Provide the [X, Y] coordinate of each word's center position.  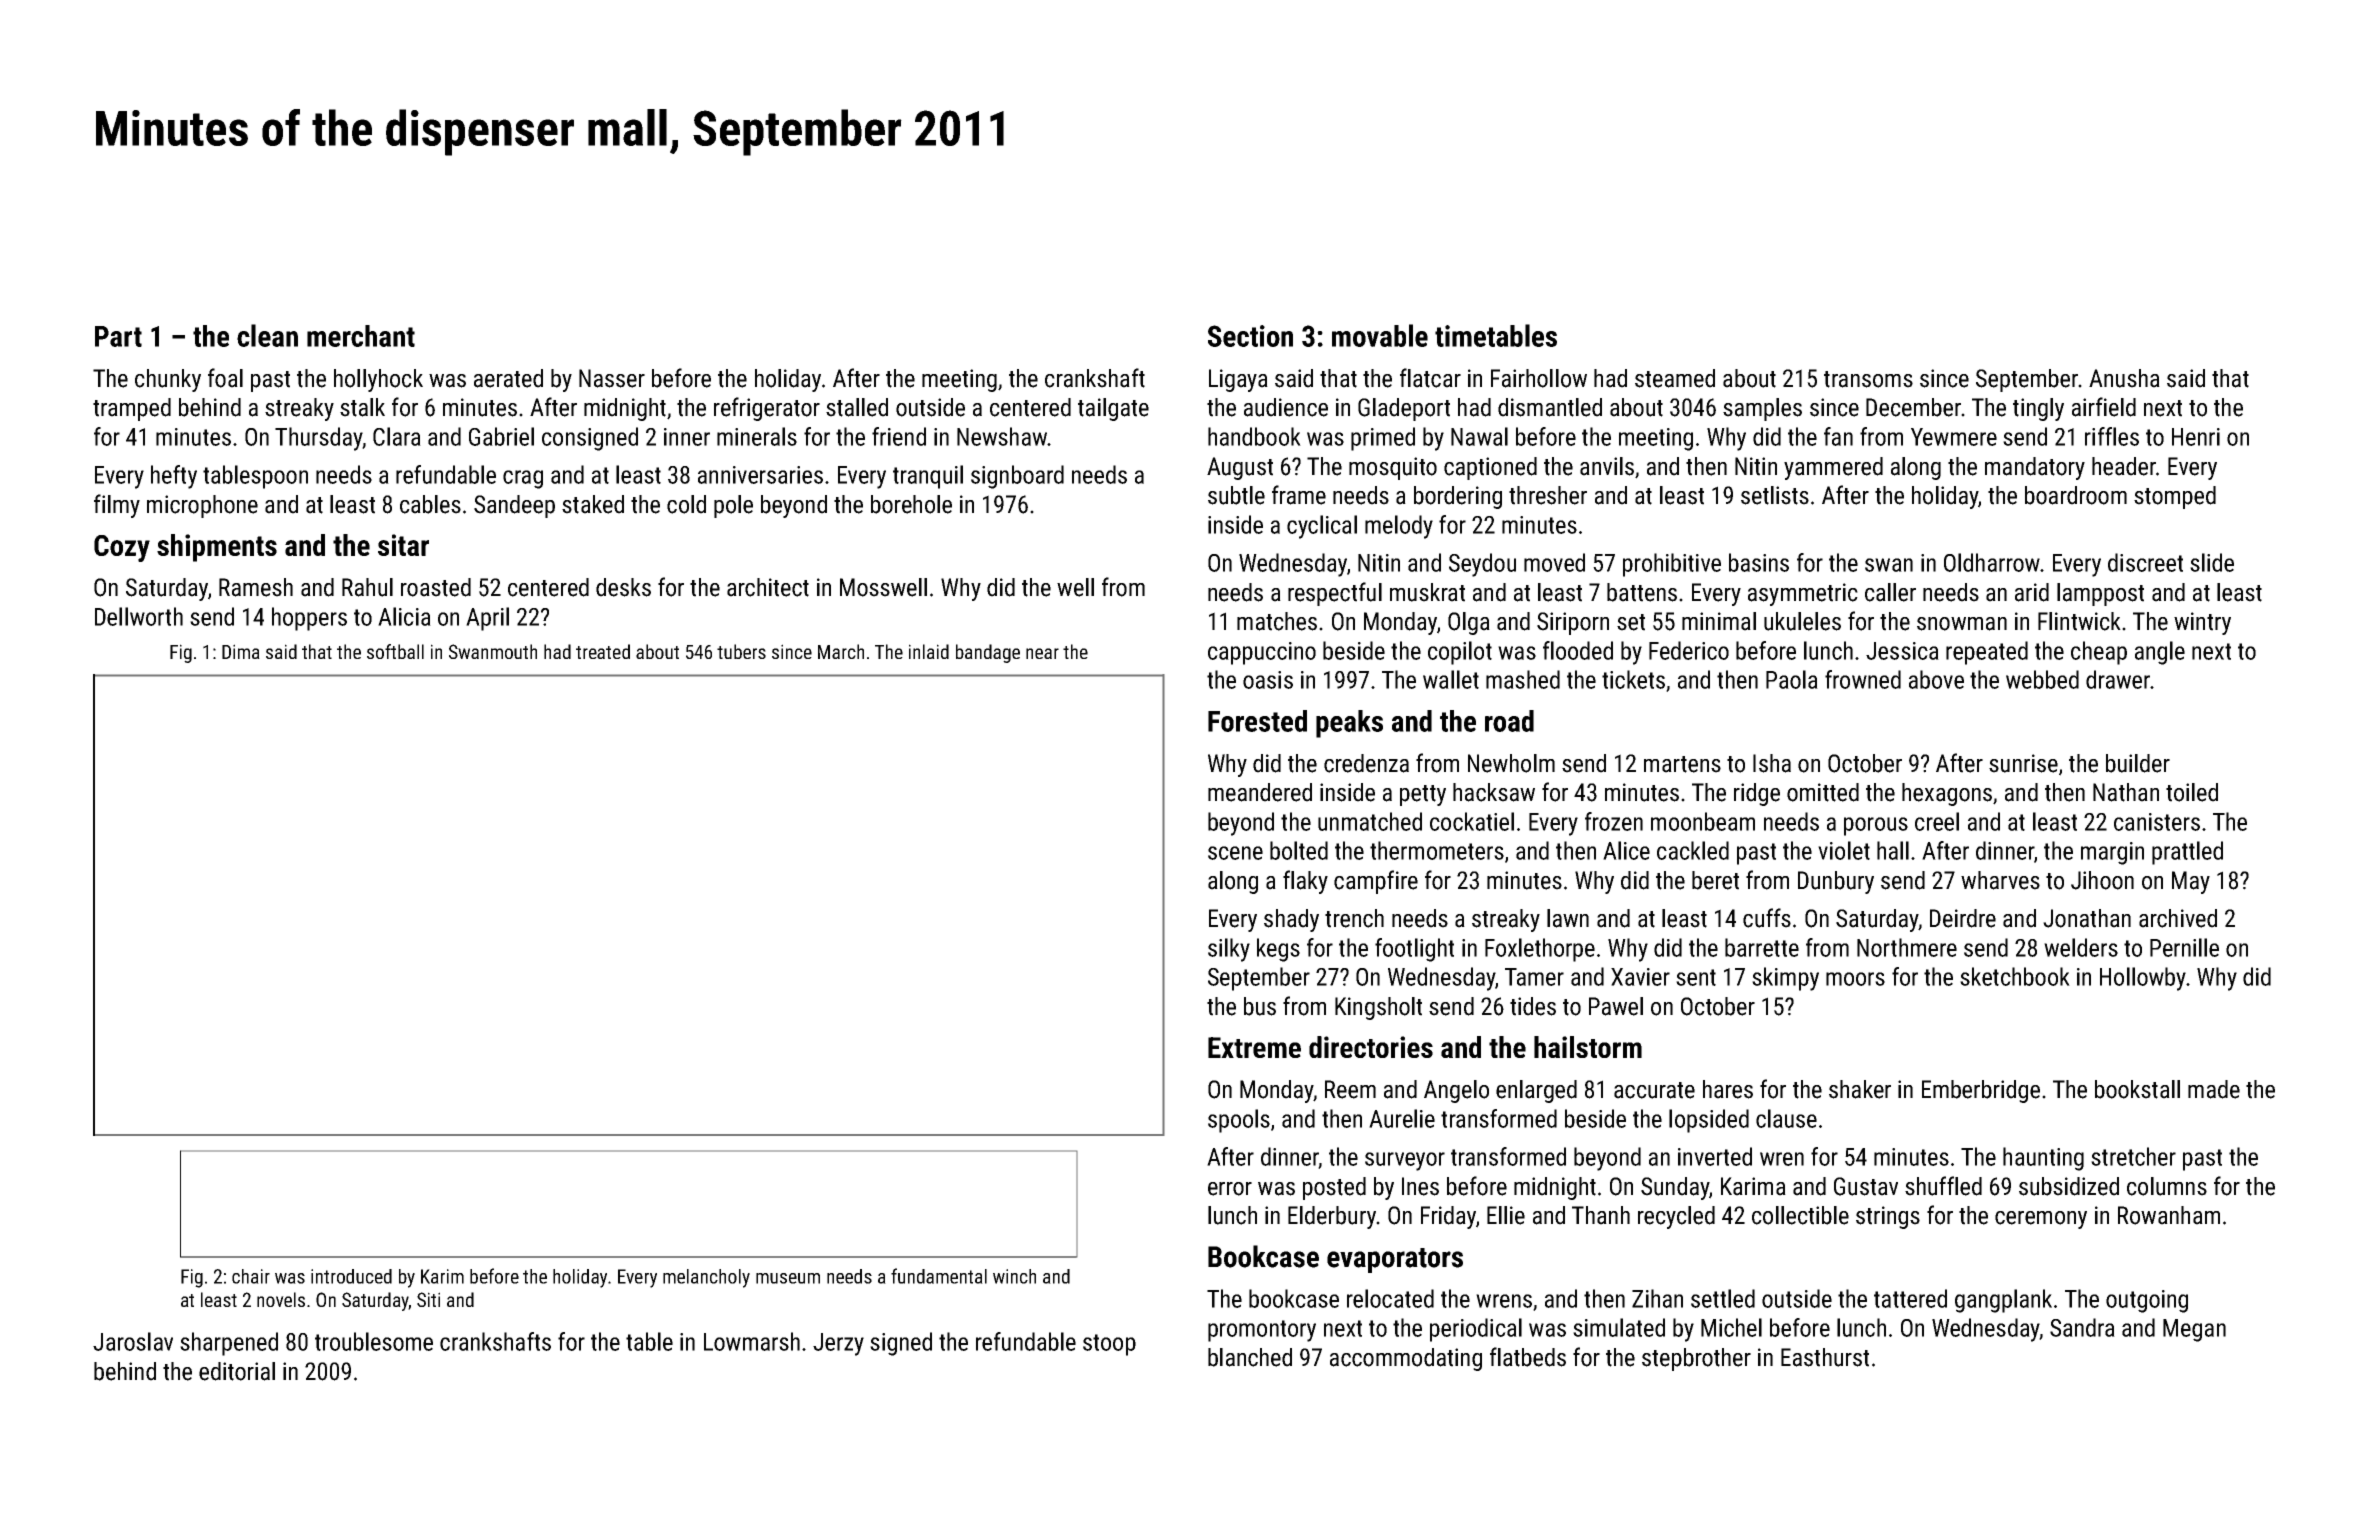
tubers [741, 651]
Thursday [318, 439]
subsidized [2069, 1186]
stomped [2175, 497]
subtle [1236, 495]
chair [251, 1276]
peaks [1349, 724]
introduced [351, 1276]
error [1230, 1189]
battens [1642, 592]
